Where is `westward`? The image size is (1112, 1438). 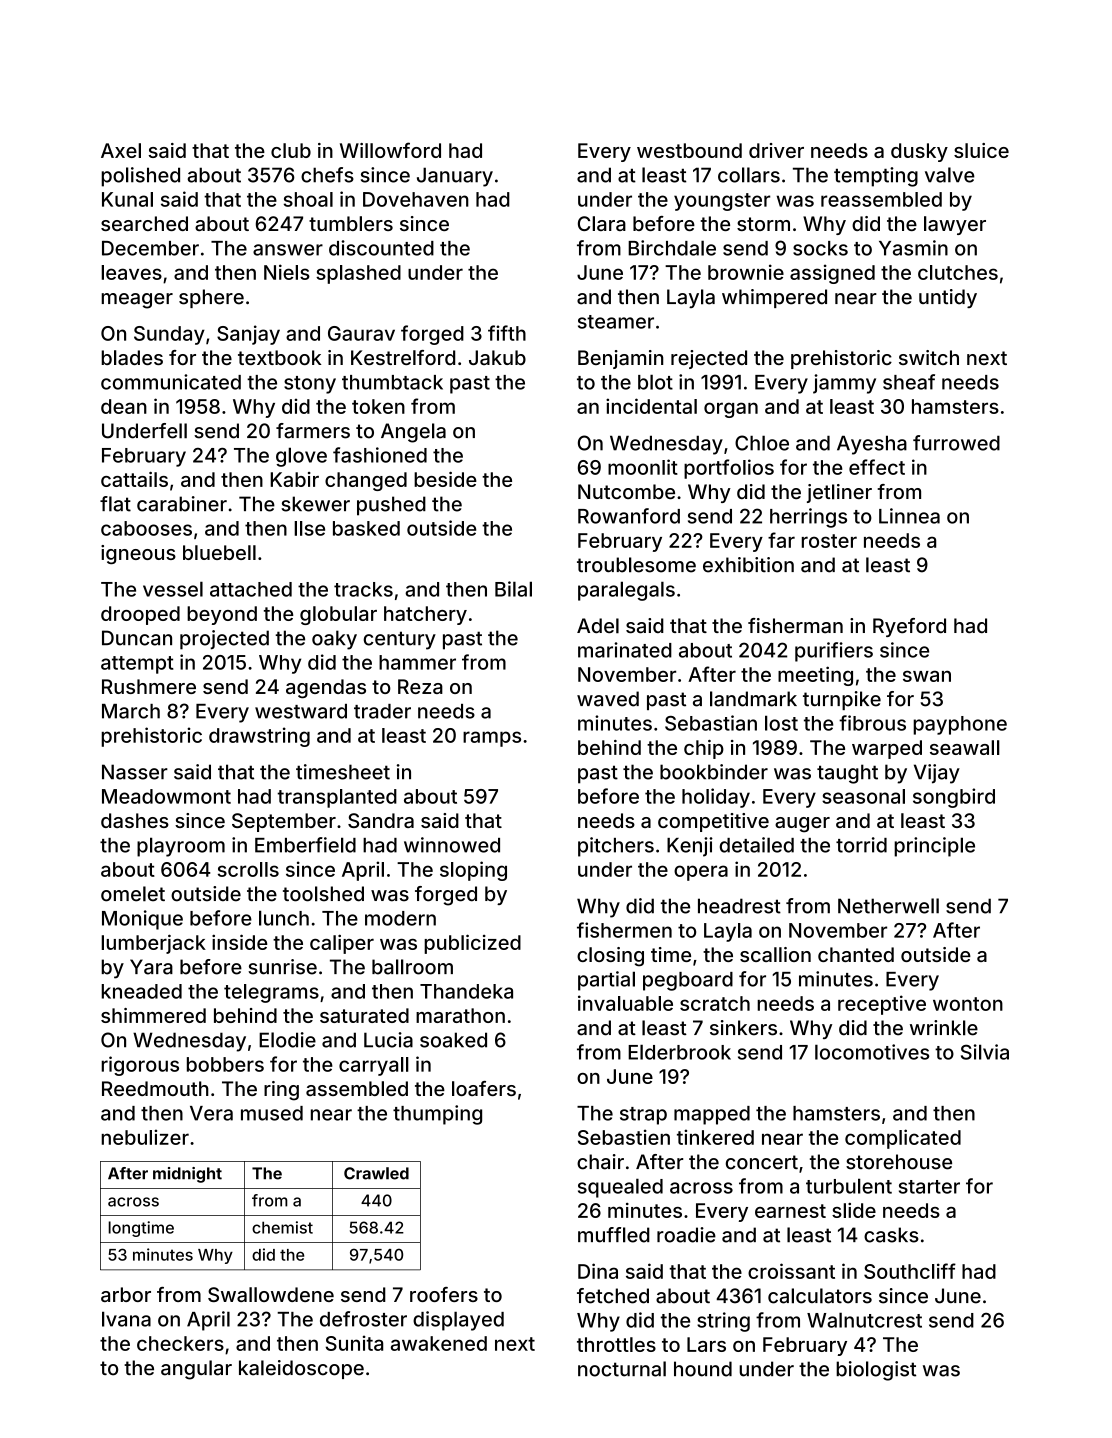 westward is located at coordinates (301, 711).
